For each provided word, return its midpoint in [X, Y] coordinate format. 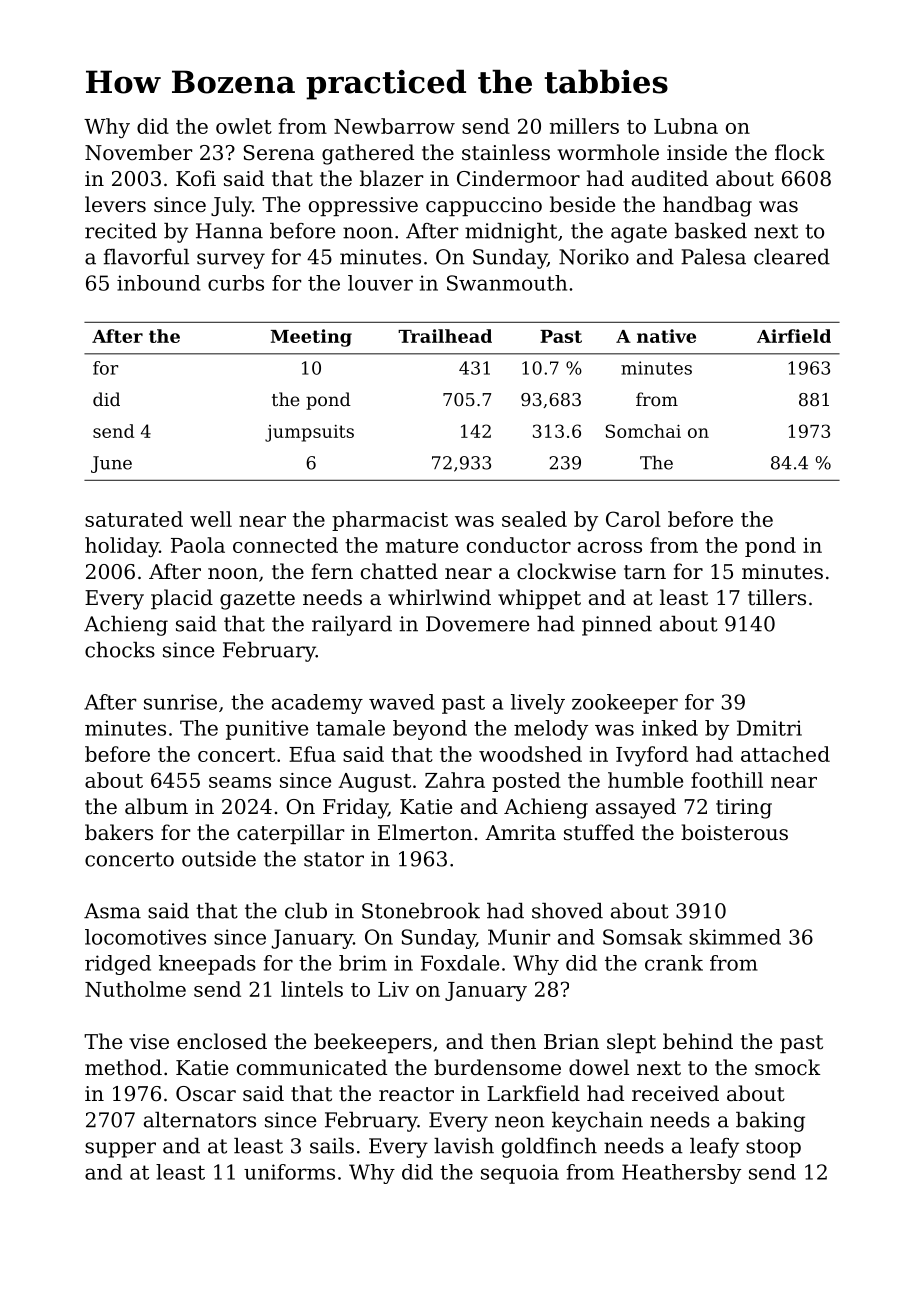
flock [800, 152]
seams [240, 782]
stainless [506, 152]
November [138, 152]
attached [785, 754]
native [666, 336]
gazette [257, 600]
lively [538, 704]
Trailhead [445, 336]
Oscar [206, 1094]
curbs [236, 283]
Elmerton [425, 832]
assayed [636, 808]
